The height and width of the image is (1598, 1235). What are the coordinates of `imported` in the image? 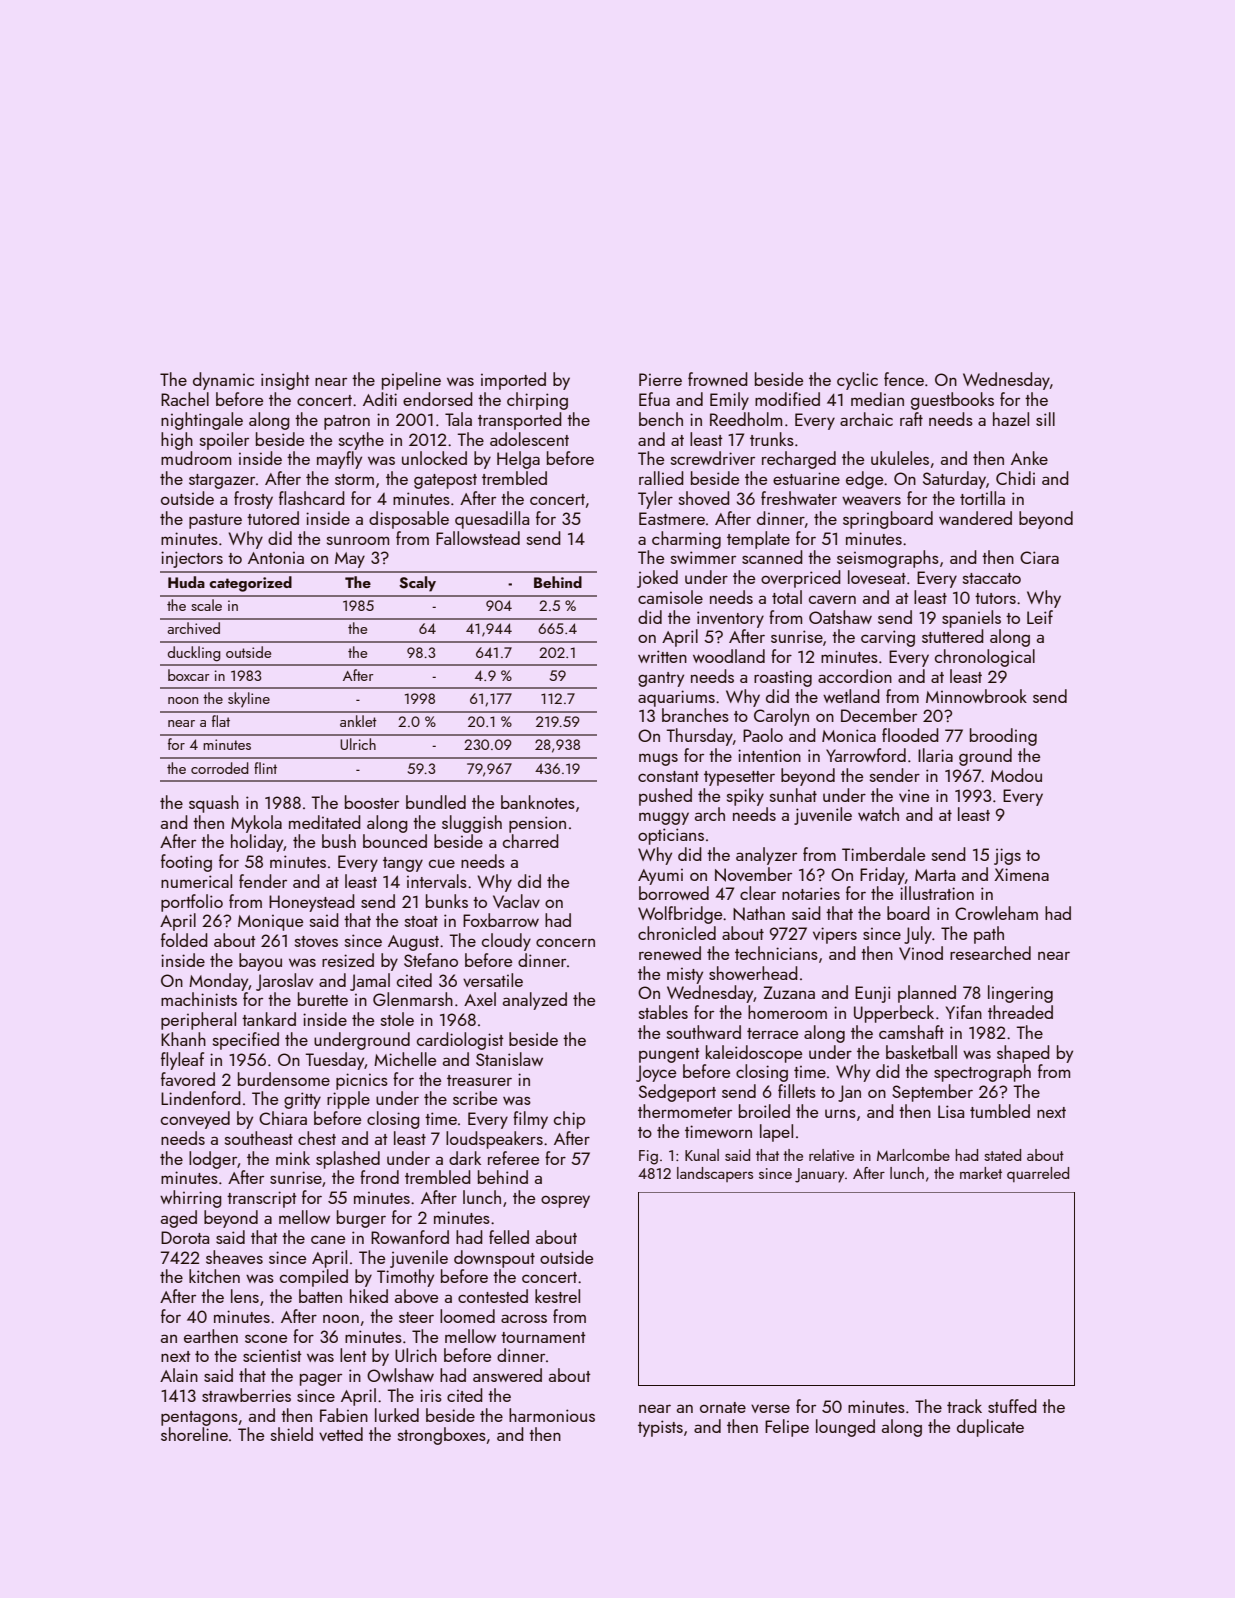 It's located at (513, 381).
